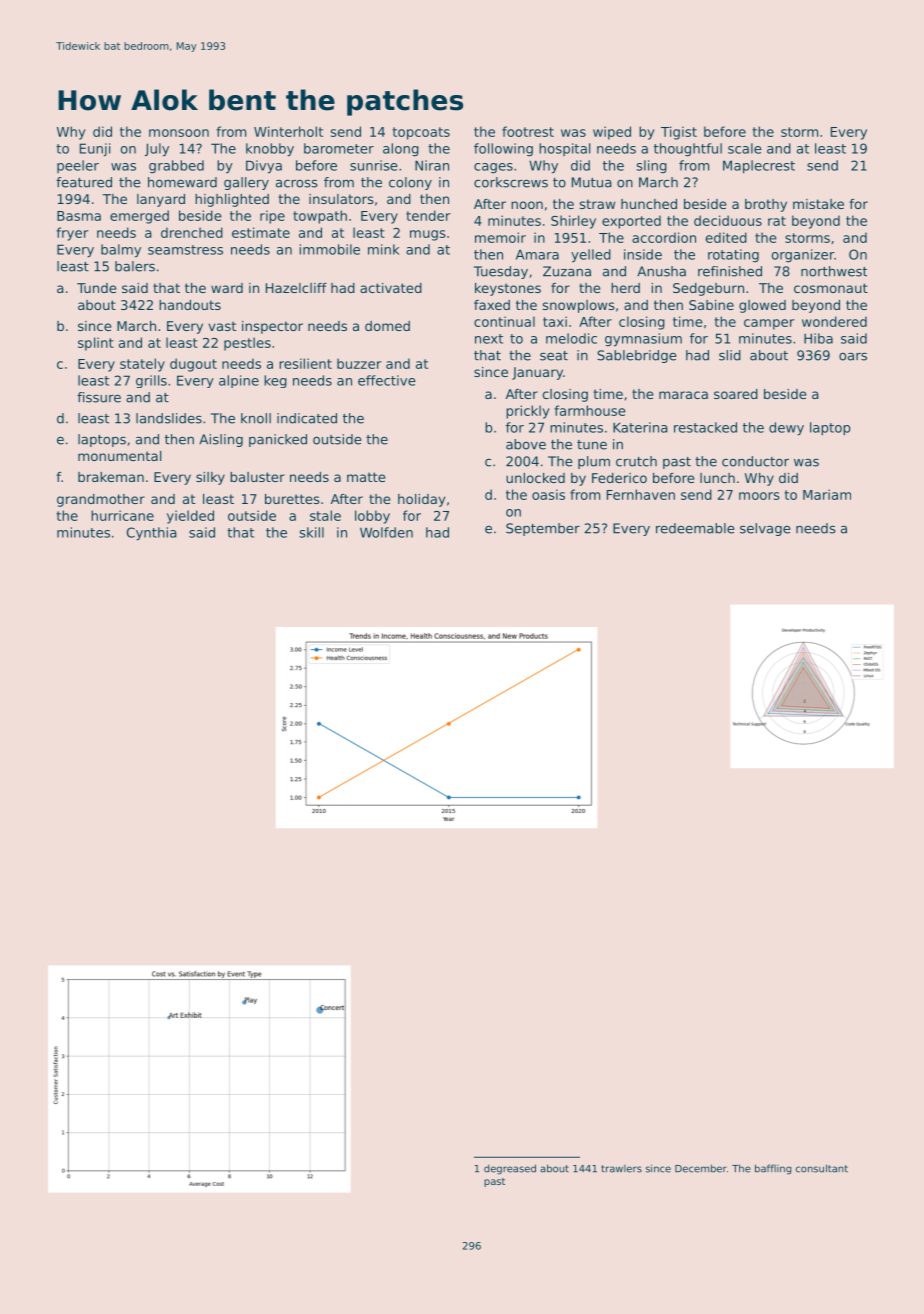 This screenshot has width=924, height=1314. What do you see at coordinates (99, 397) in the screenshot?
I see `fissure` at bounding box center [99, 397].
